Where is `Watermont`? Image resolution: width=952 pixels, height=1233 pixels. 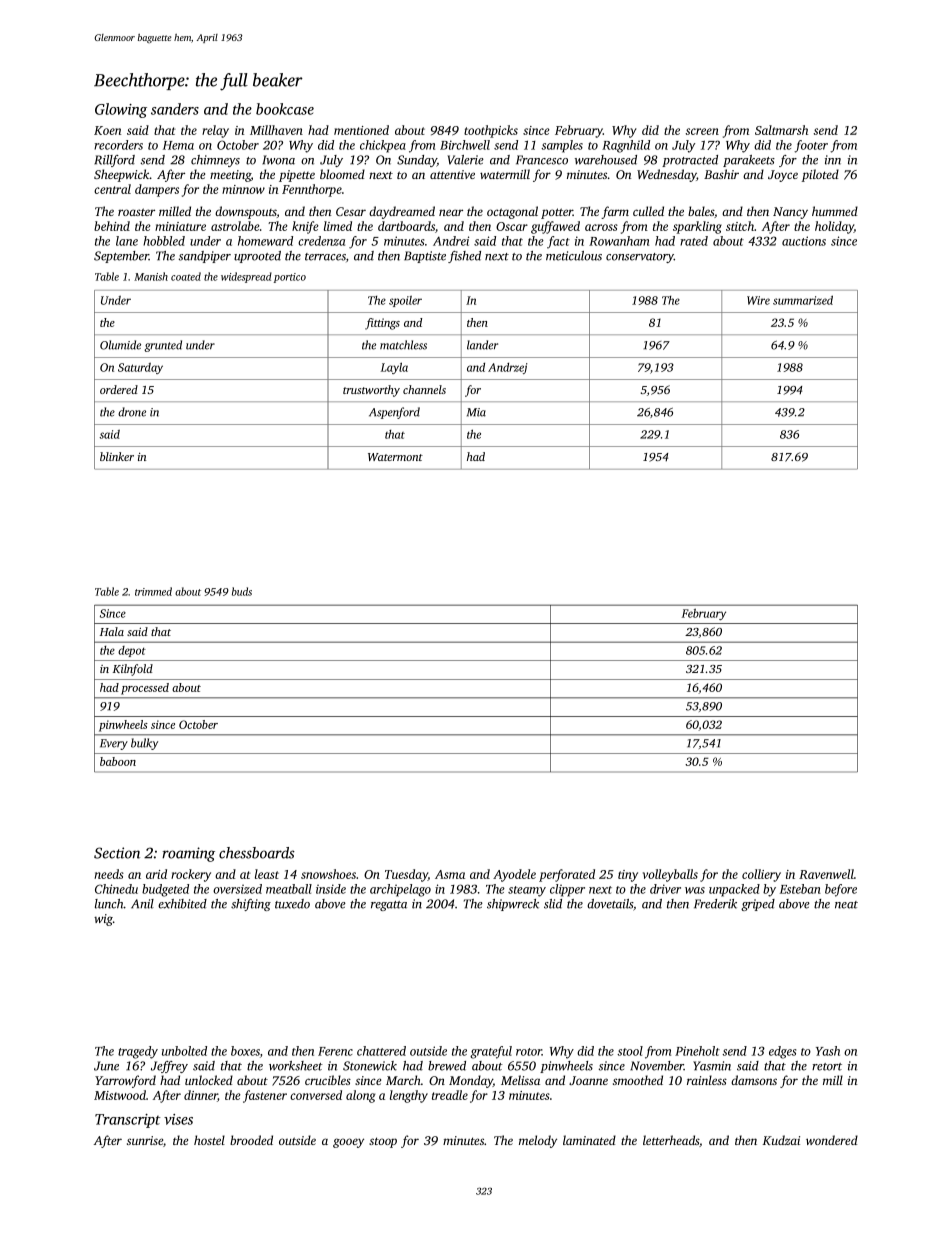
Watermont is located at coordinates (395, 457).
